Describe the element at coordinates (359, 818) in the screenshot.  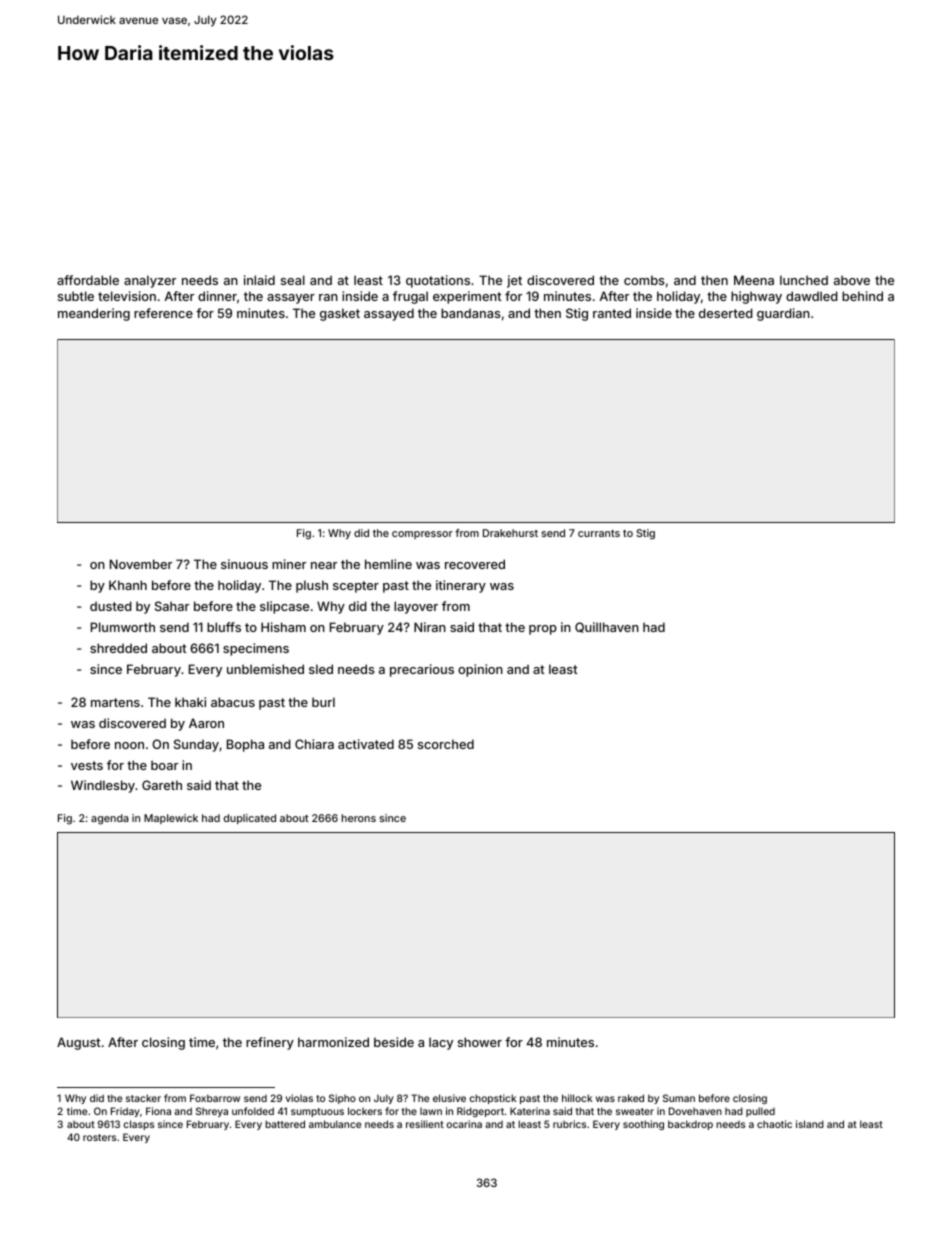
I see `herons` at that location.
